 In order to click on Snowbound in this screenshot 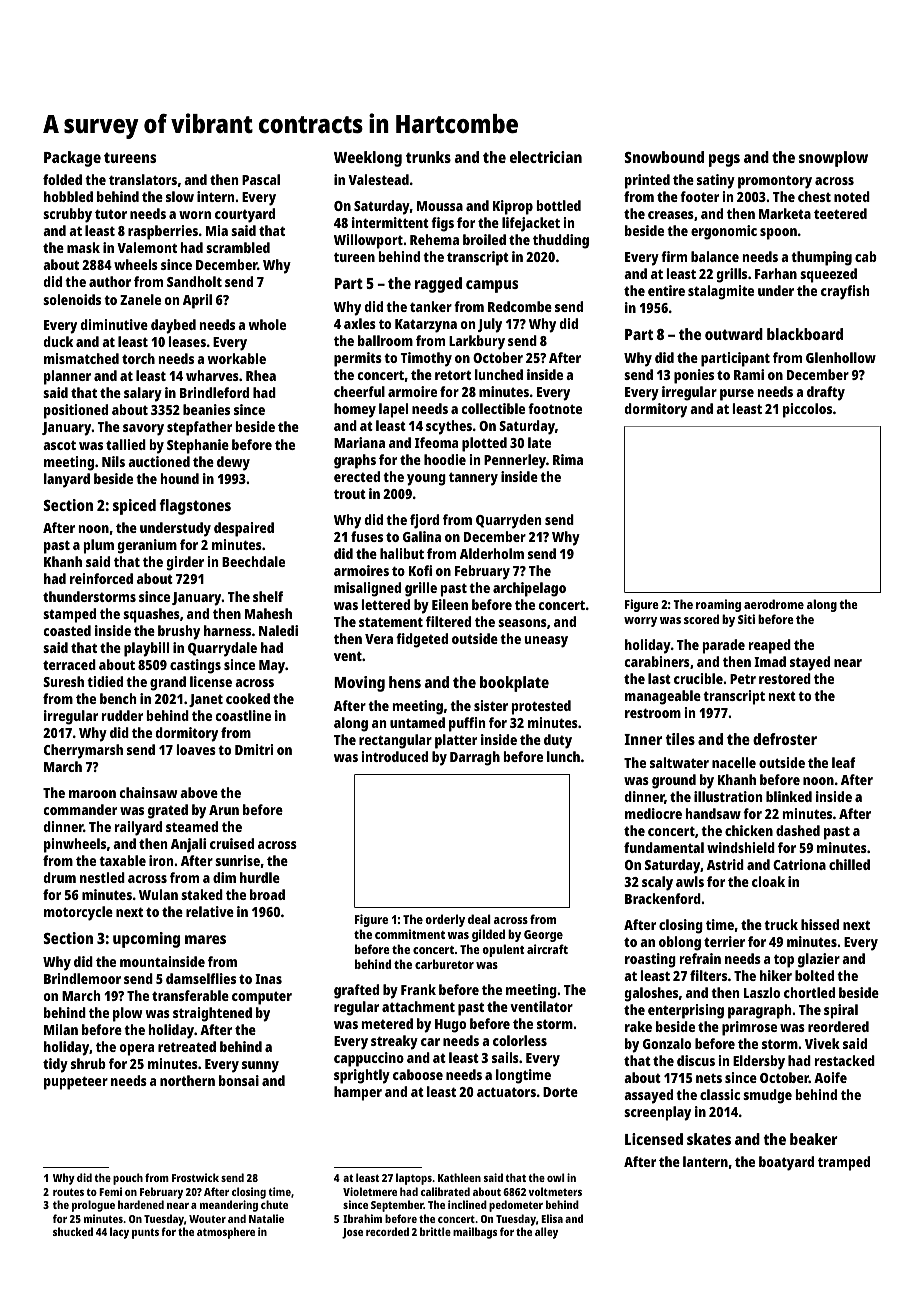, I will do `click(664, 157)`.
